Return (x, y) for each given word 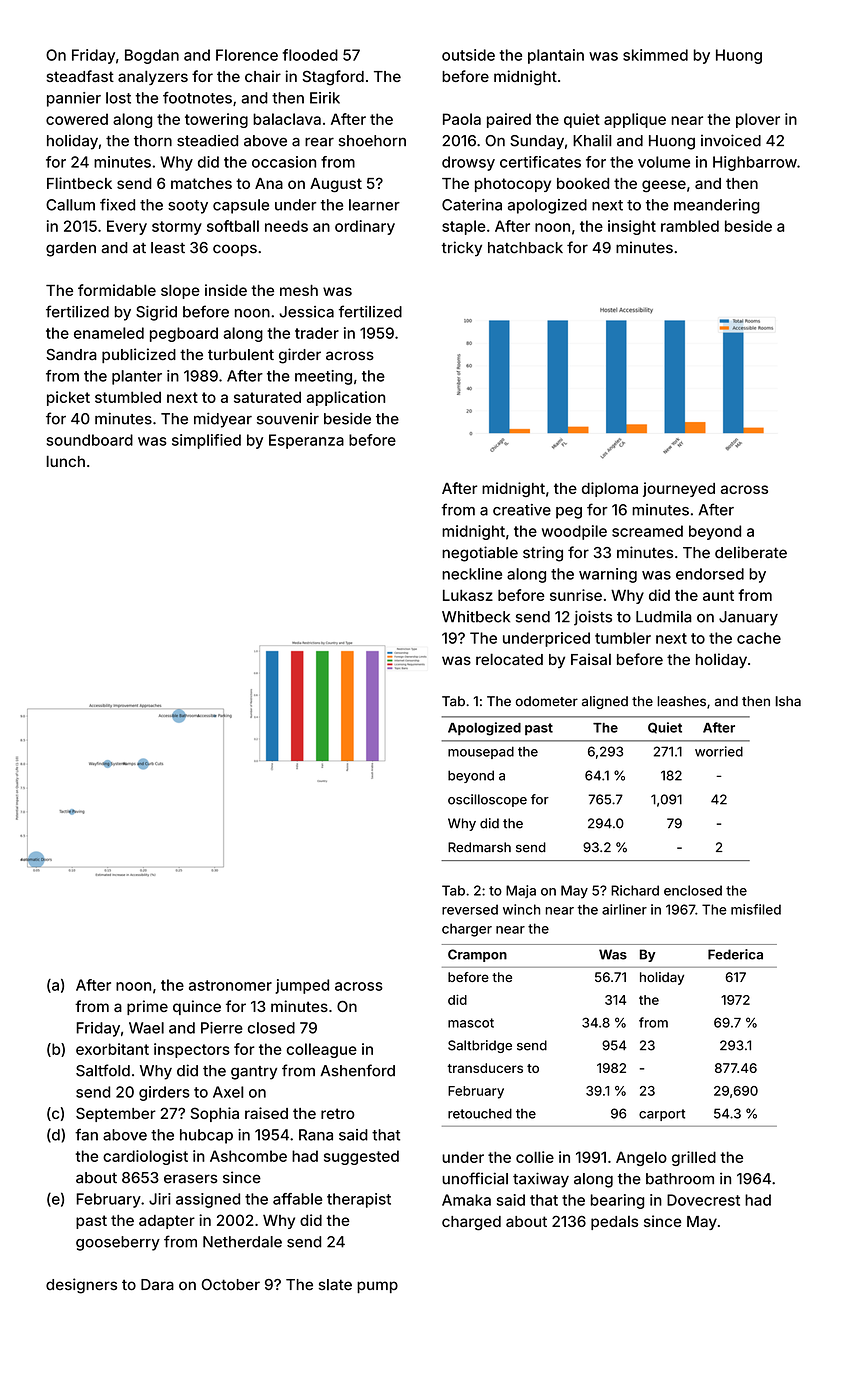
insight (632, 227)
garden (71, 249)
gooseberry (118, 1243)
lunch (65, 461)
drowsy (468, 163)
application (345, 398)
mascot (471, 1023)
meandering (717, 206)
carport (662, 1115)
